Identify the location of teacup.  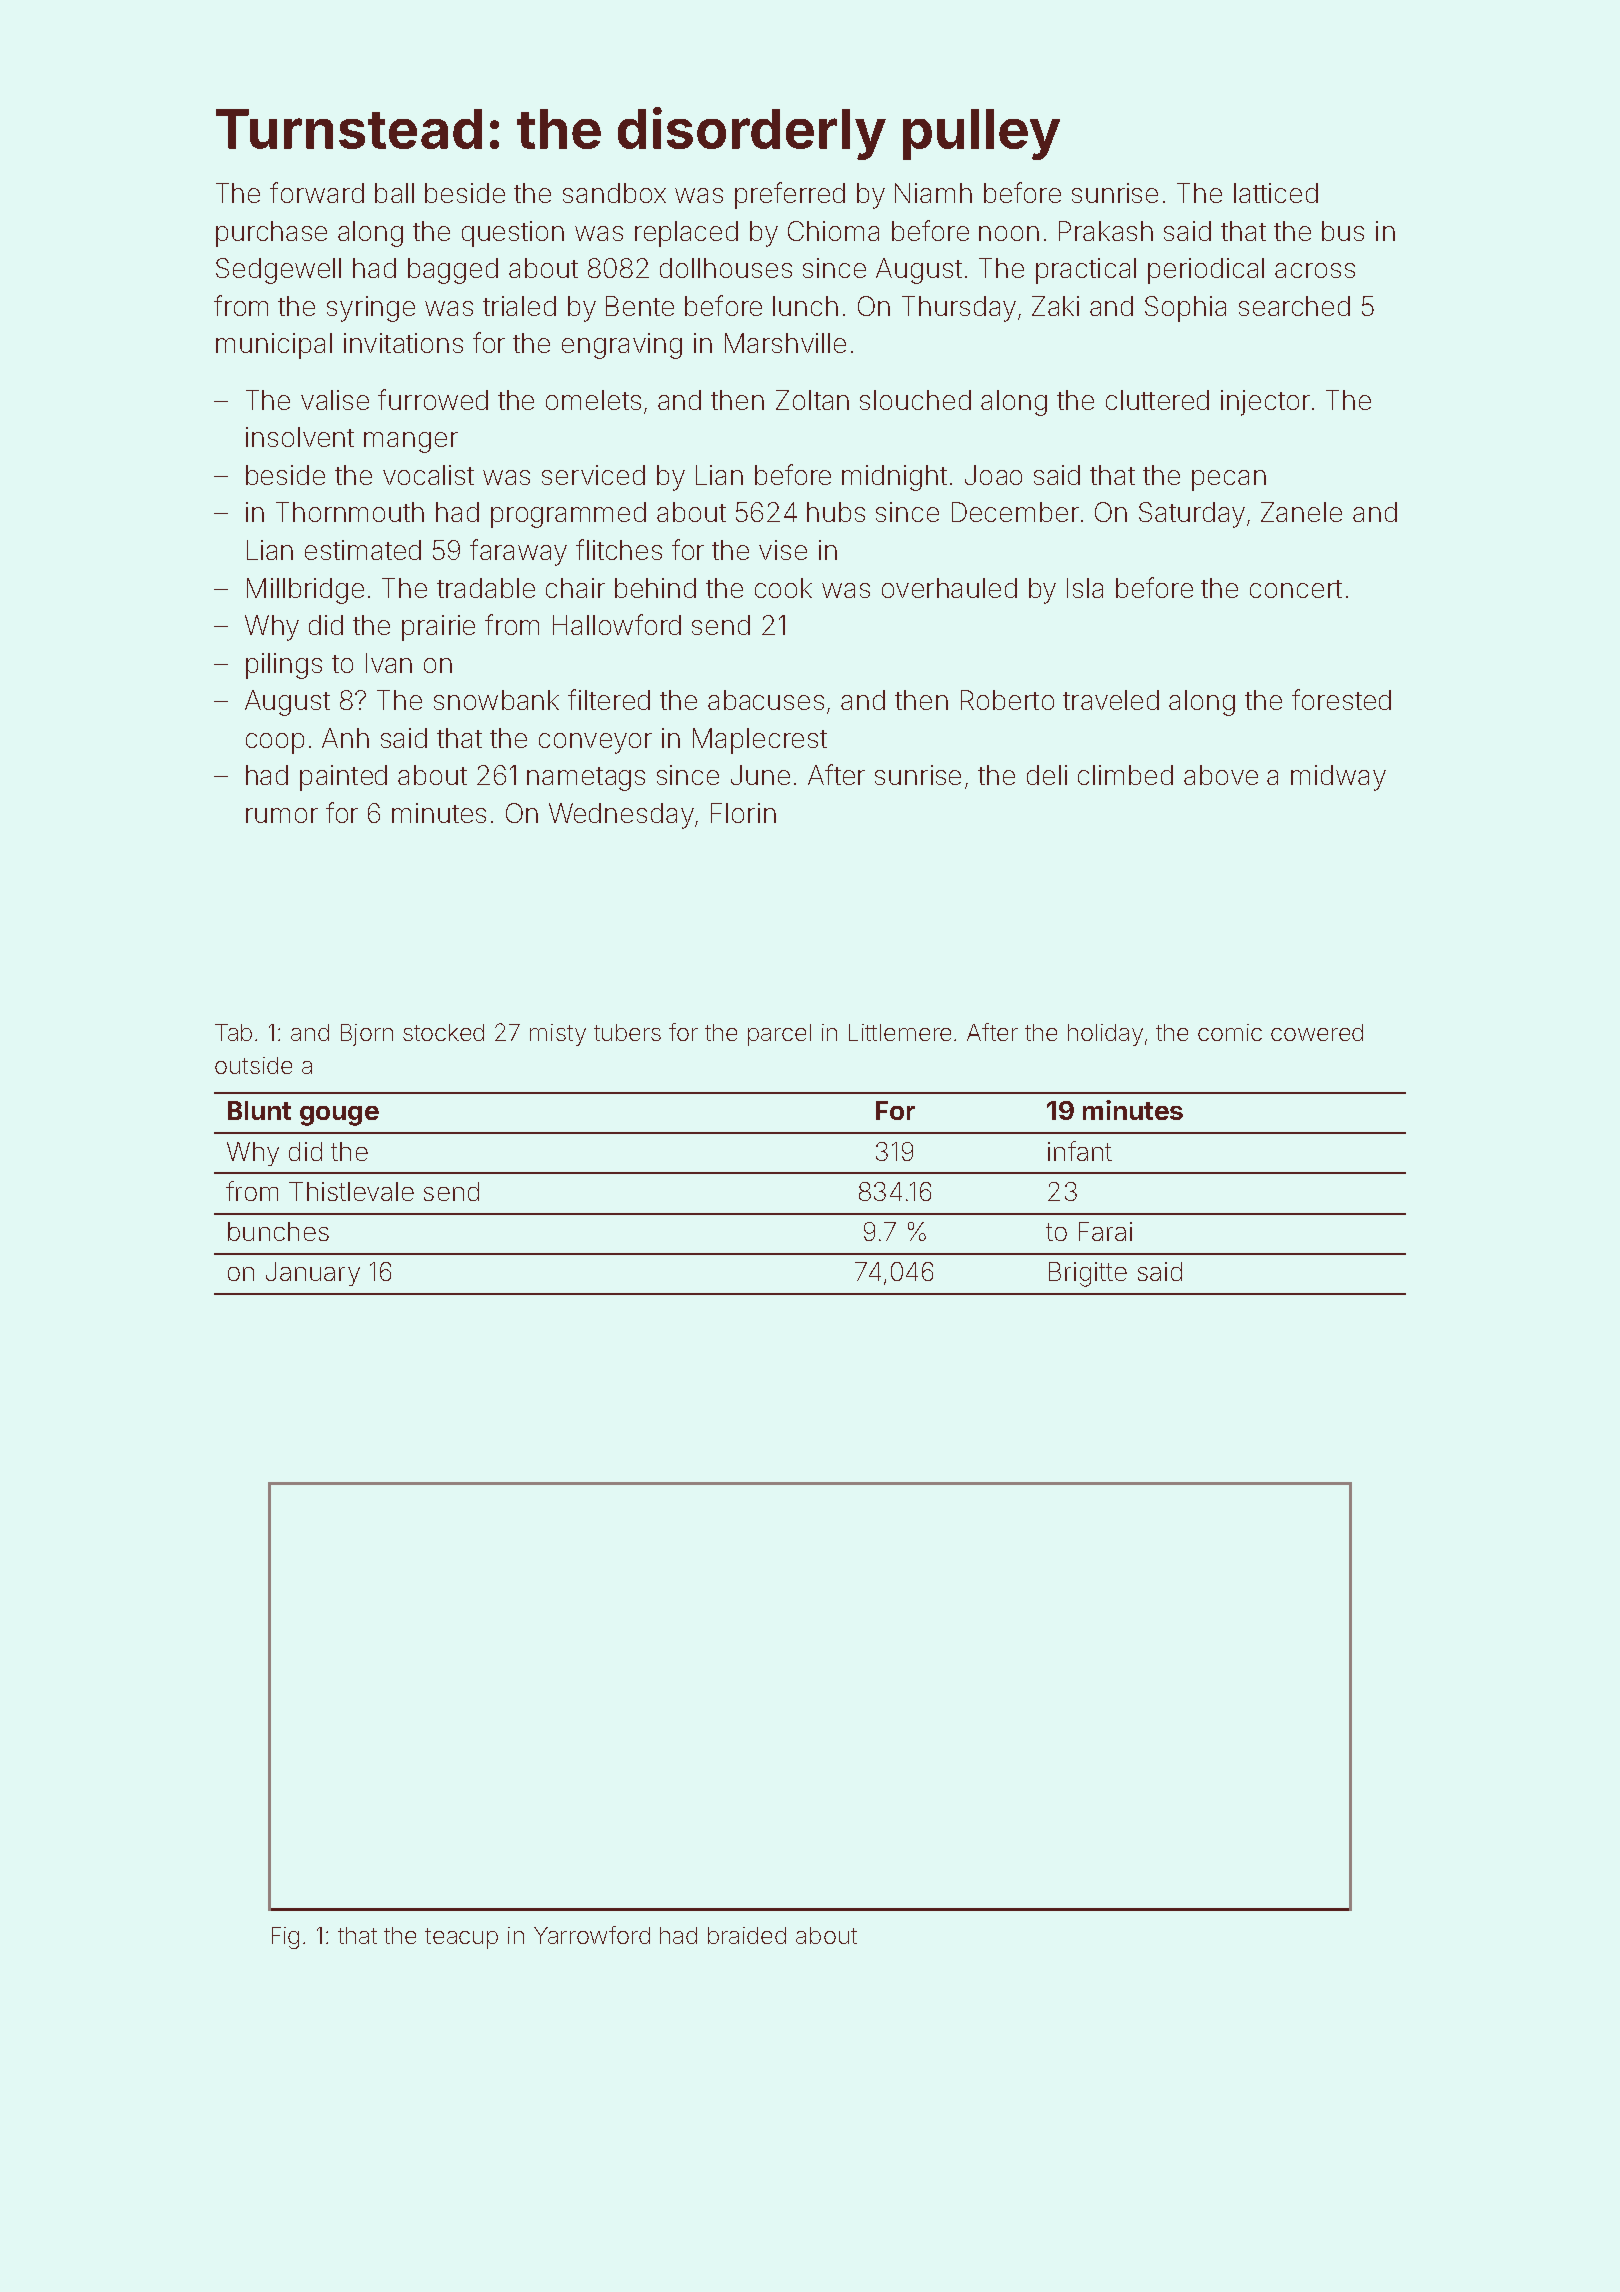
(461, 1938).
